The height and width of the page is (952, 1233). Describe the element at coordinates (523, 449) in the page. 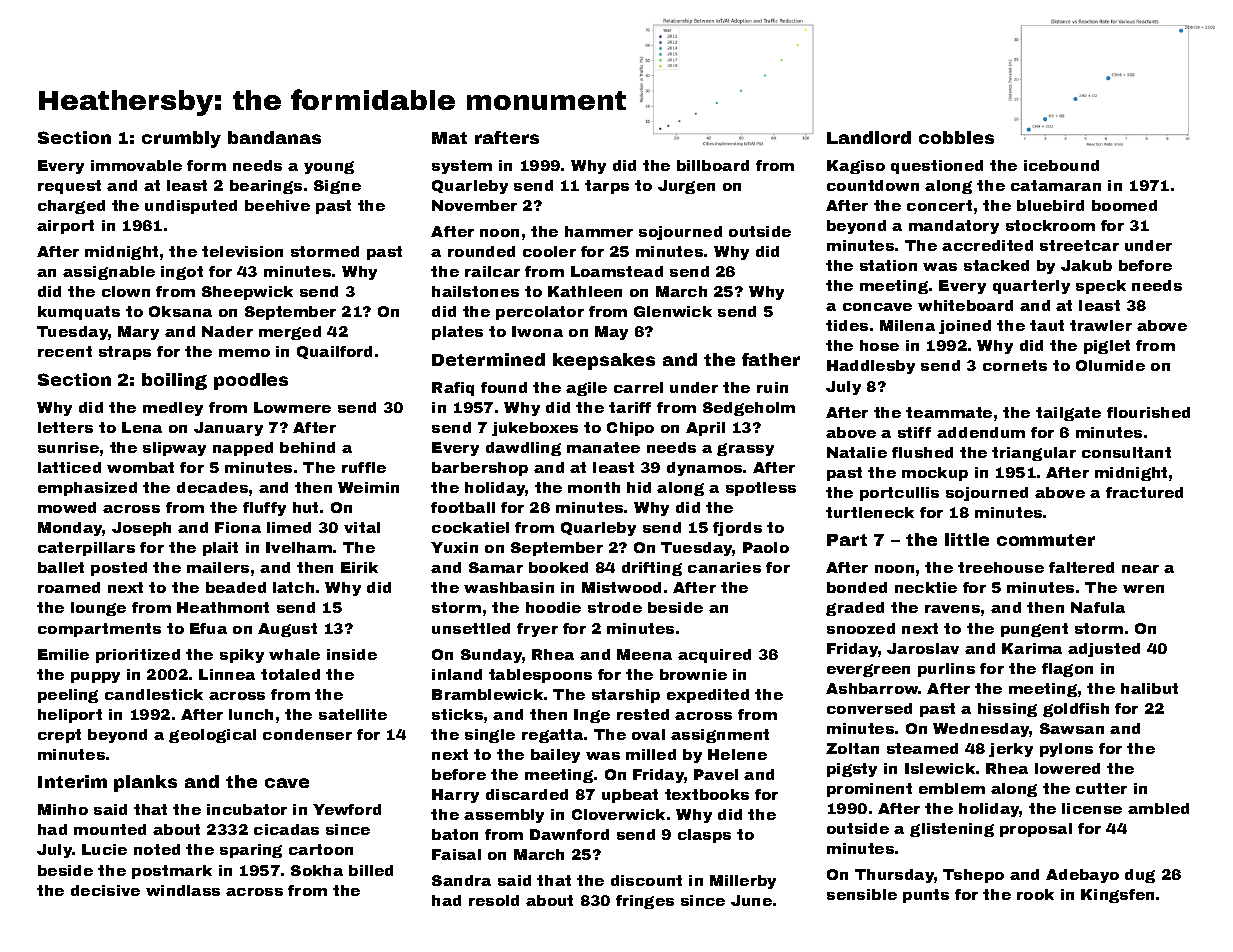

I see `dawdling` at that location.
